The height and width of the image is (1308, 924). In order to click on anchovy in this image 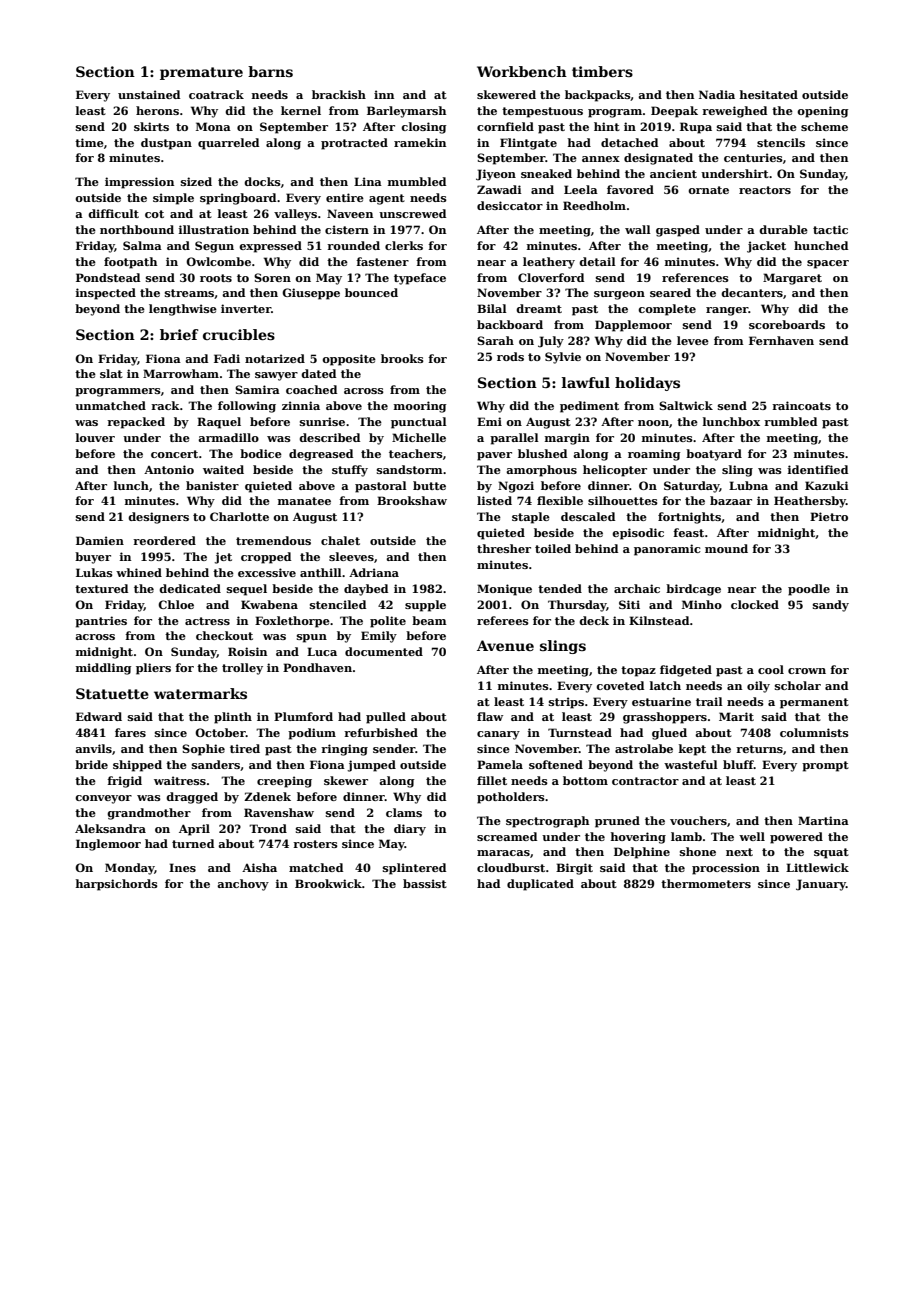, I will do `click(243, 885)`.
